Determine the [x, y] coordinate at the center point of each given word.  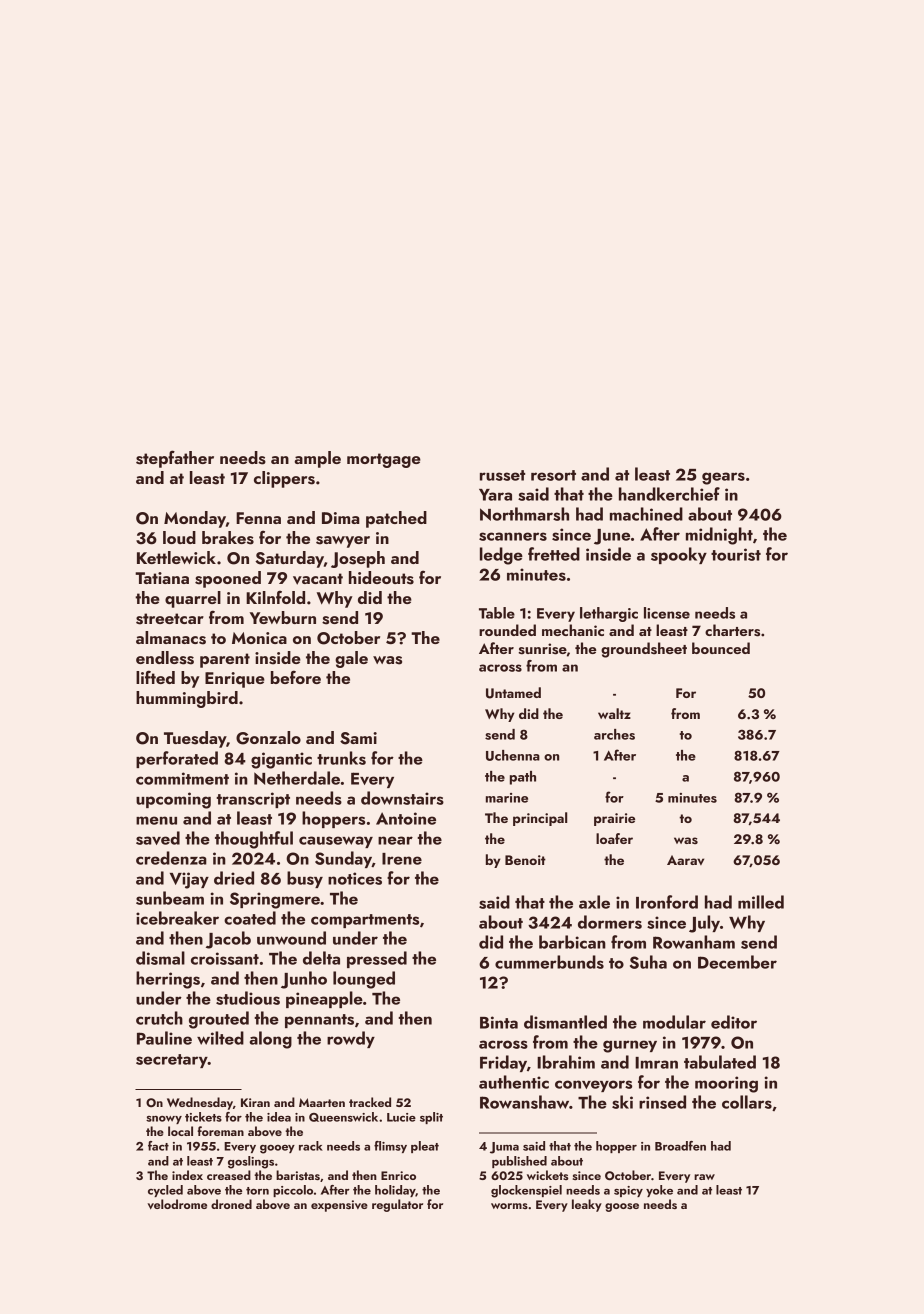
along [270, 1040]
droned [231, 1204]
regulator [397, 1205]
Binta [499, 1022]
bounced [721, 648]
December [737, 962]
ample [317, 459]
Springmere [275, 900]
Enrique [235, 680]
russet [502, 475]
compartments [365, 921]
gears [723, 478]
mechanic [573, 630]
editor [734, 1022]
